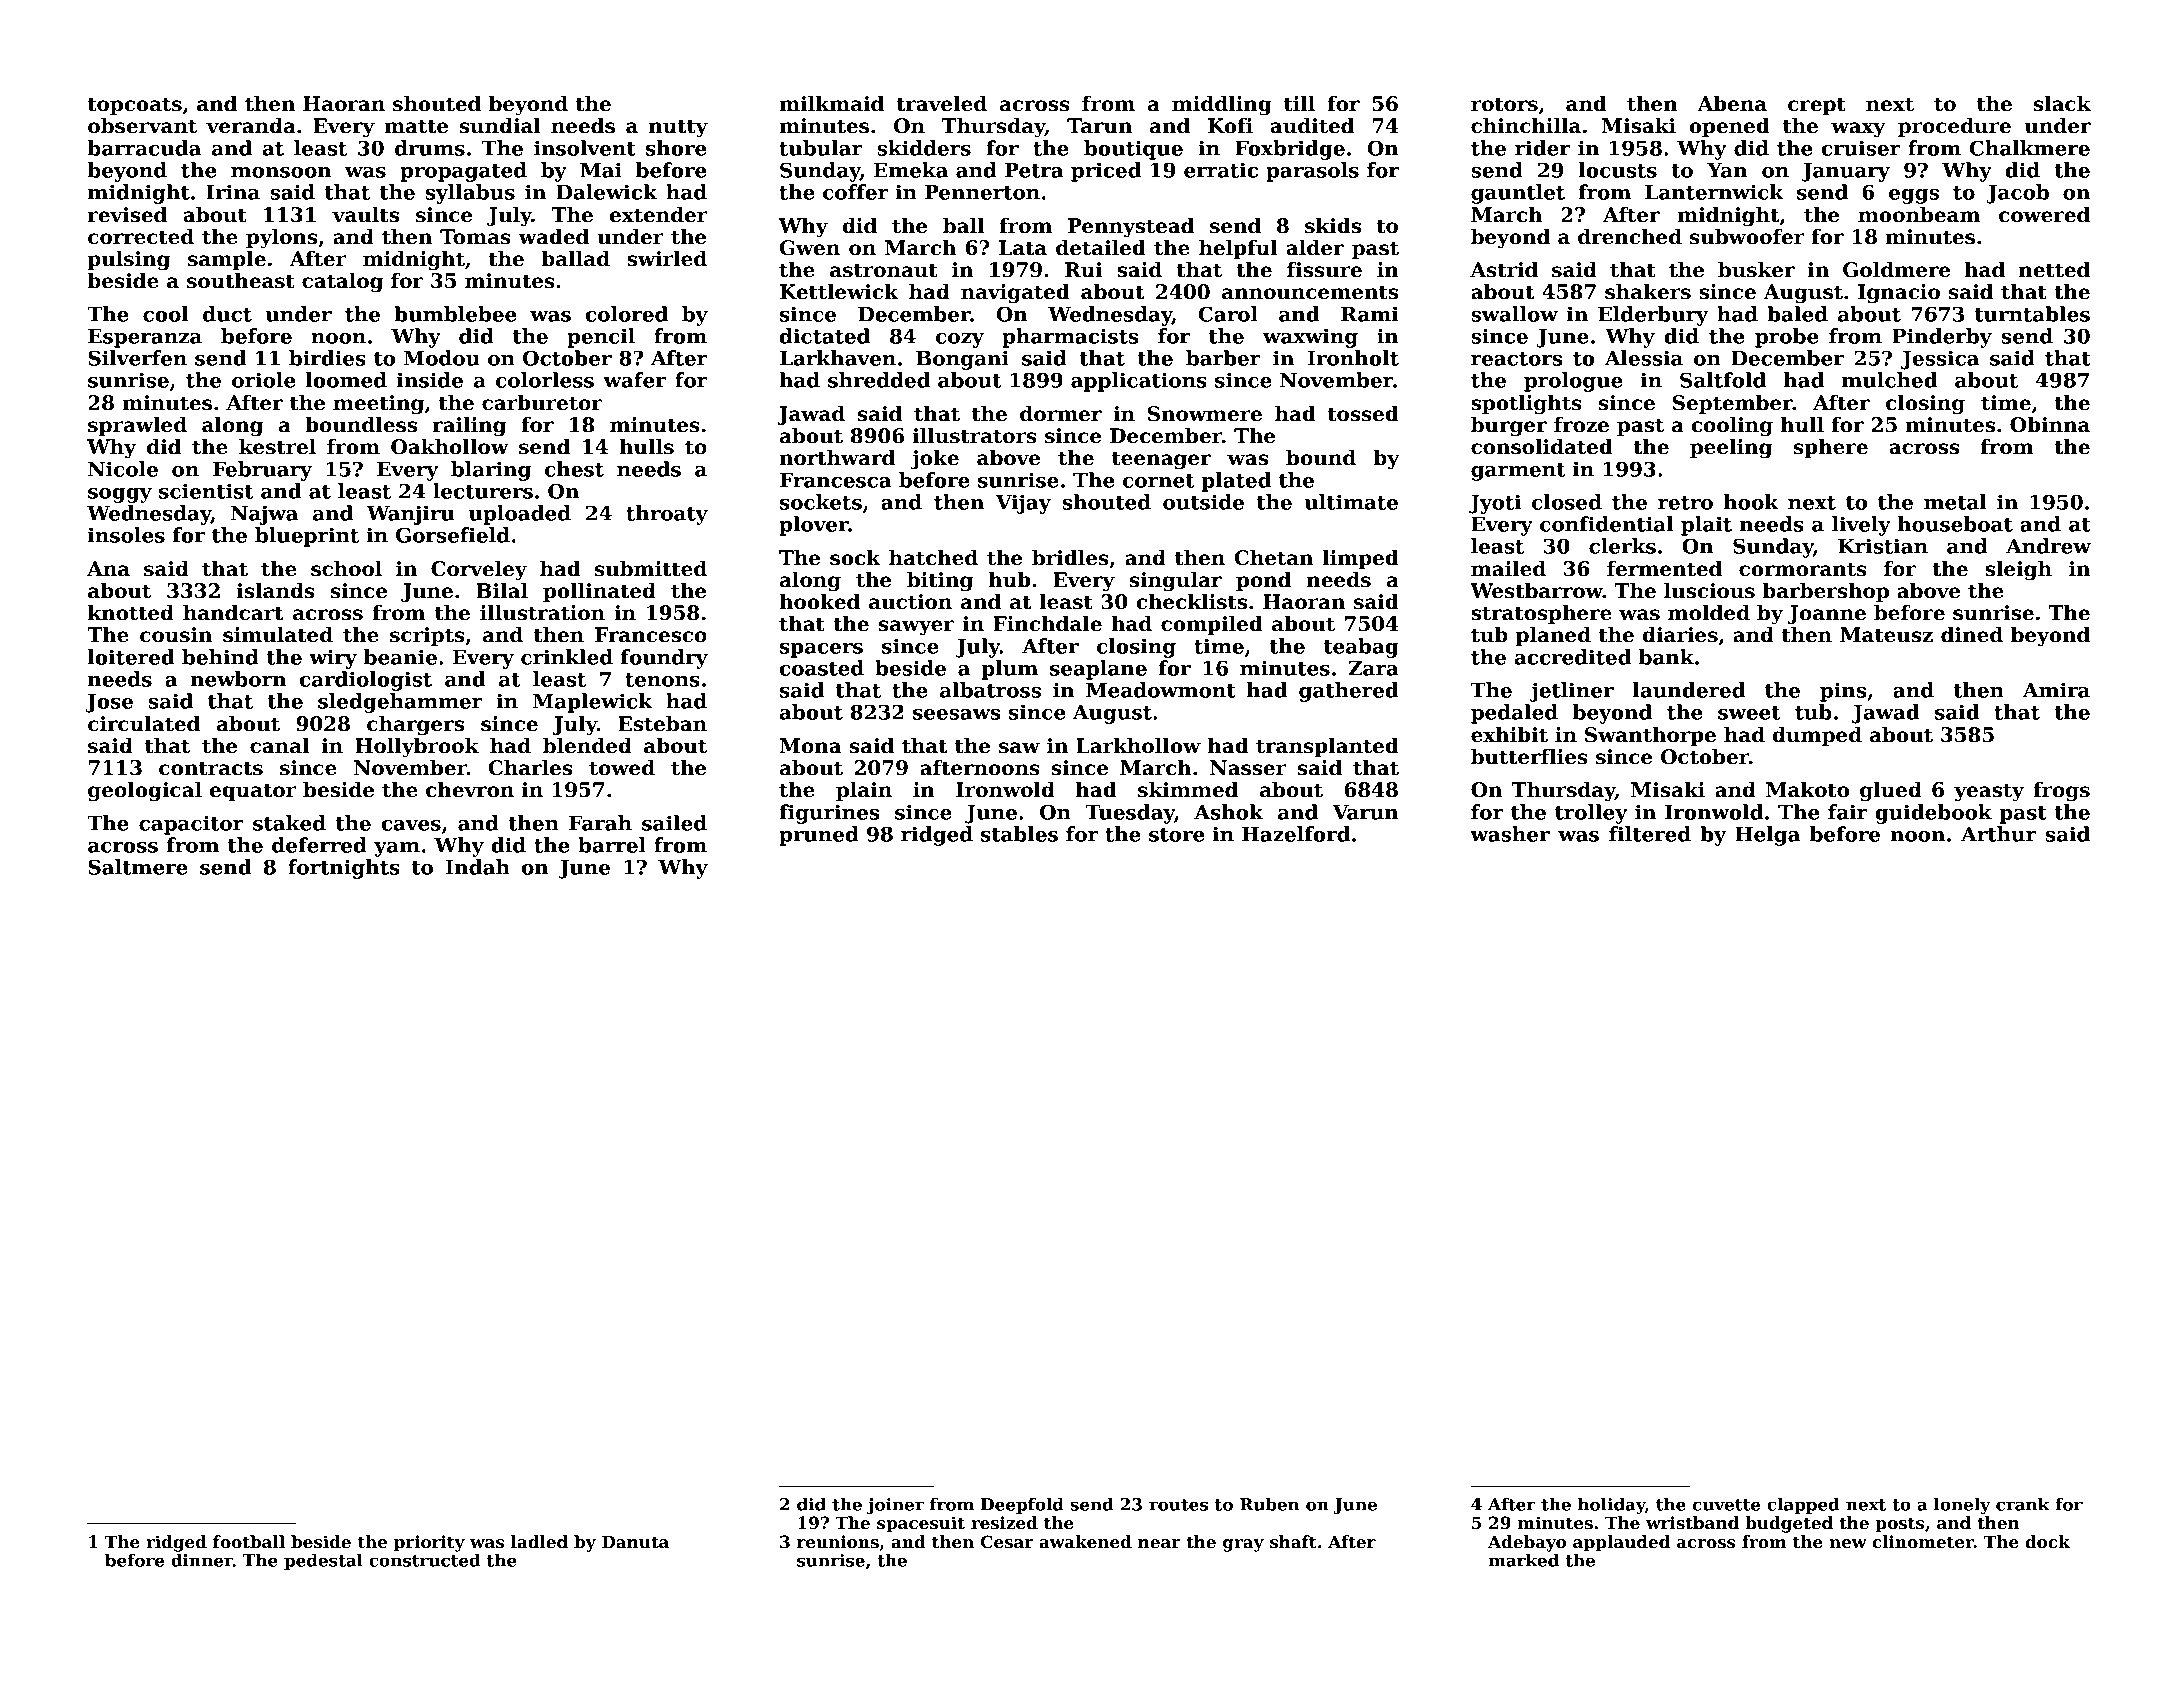  What do you see at coordinates (1542, 148) in the page?
I see `rider` at bounding box center [1542, 148].
